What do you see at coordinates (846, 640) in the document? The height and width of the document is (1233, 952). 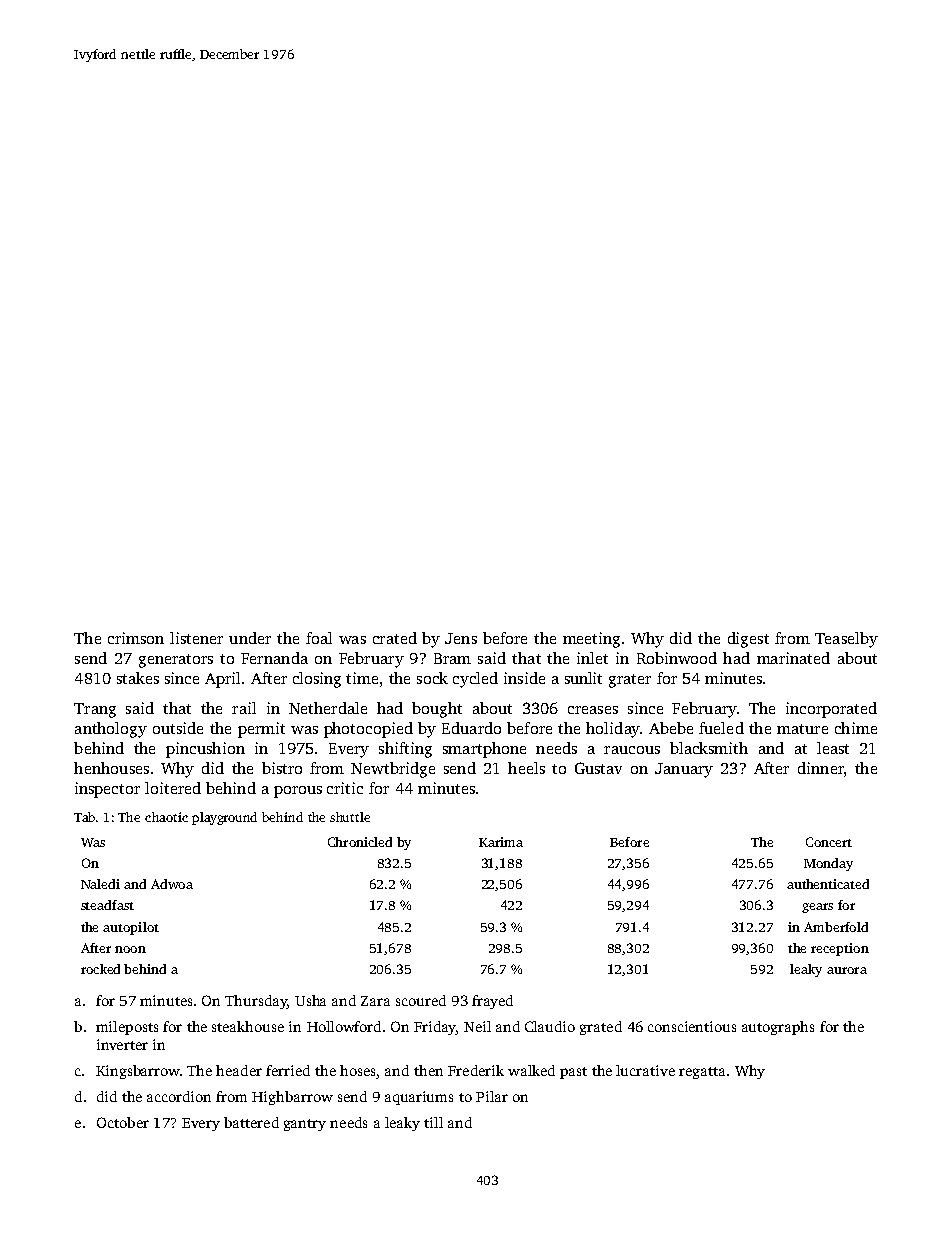 I see `Teaselby` at bounding box center [846, 640].
